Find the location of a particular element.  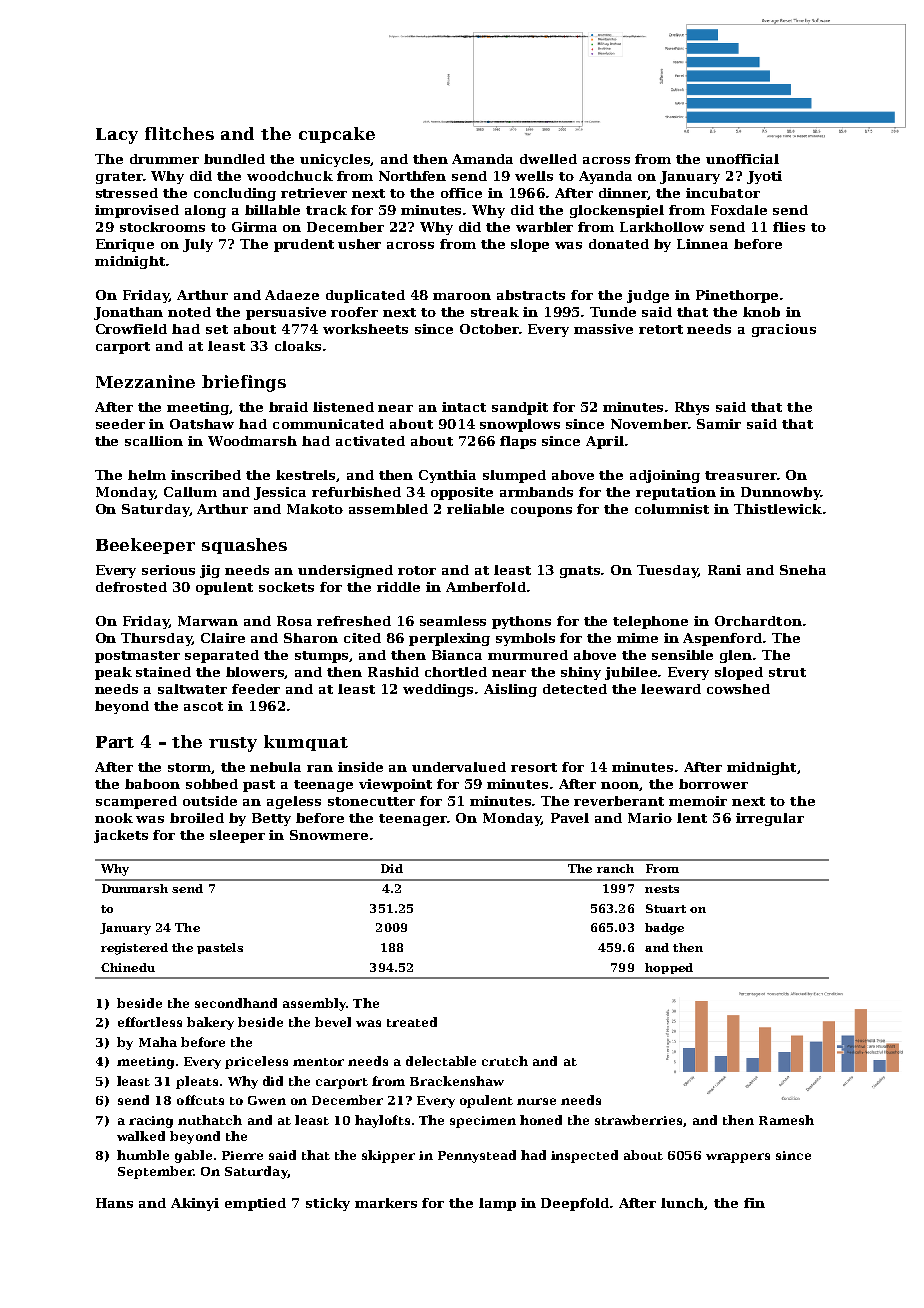

Sneha is located at coordinates (803, 570).
